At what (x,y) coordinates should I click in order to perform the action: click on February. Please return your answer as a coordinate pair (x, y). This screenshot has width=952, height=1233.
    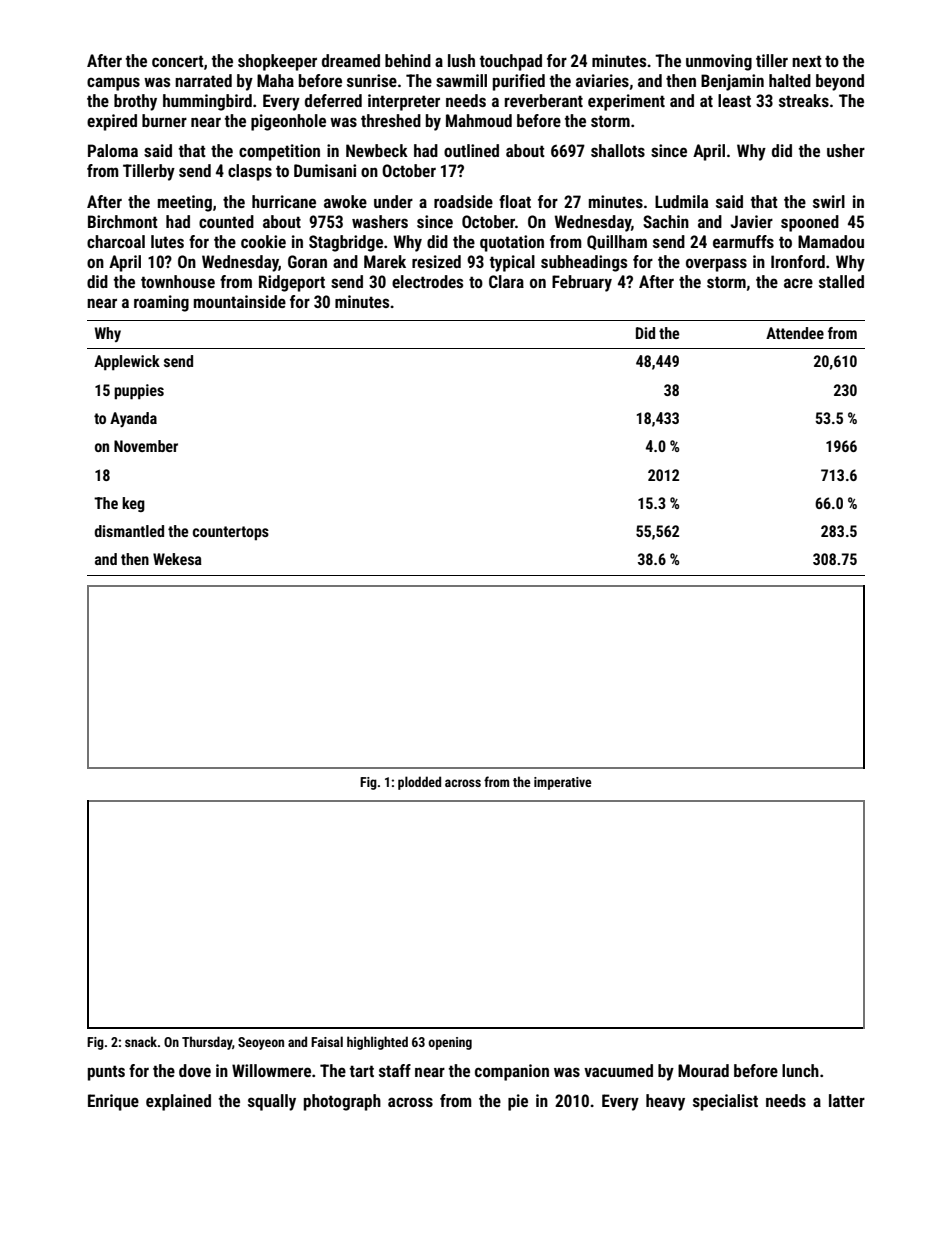
    Looking at the image, I should click on (582, 283).
